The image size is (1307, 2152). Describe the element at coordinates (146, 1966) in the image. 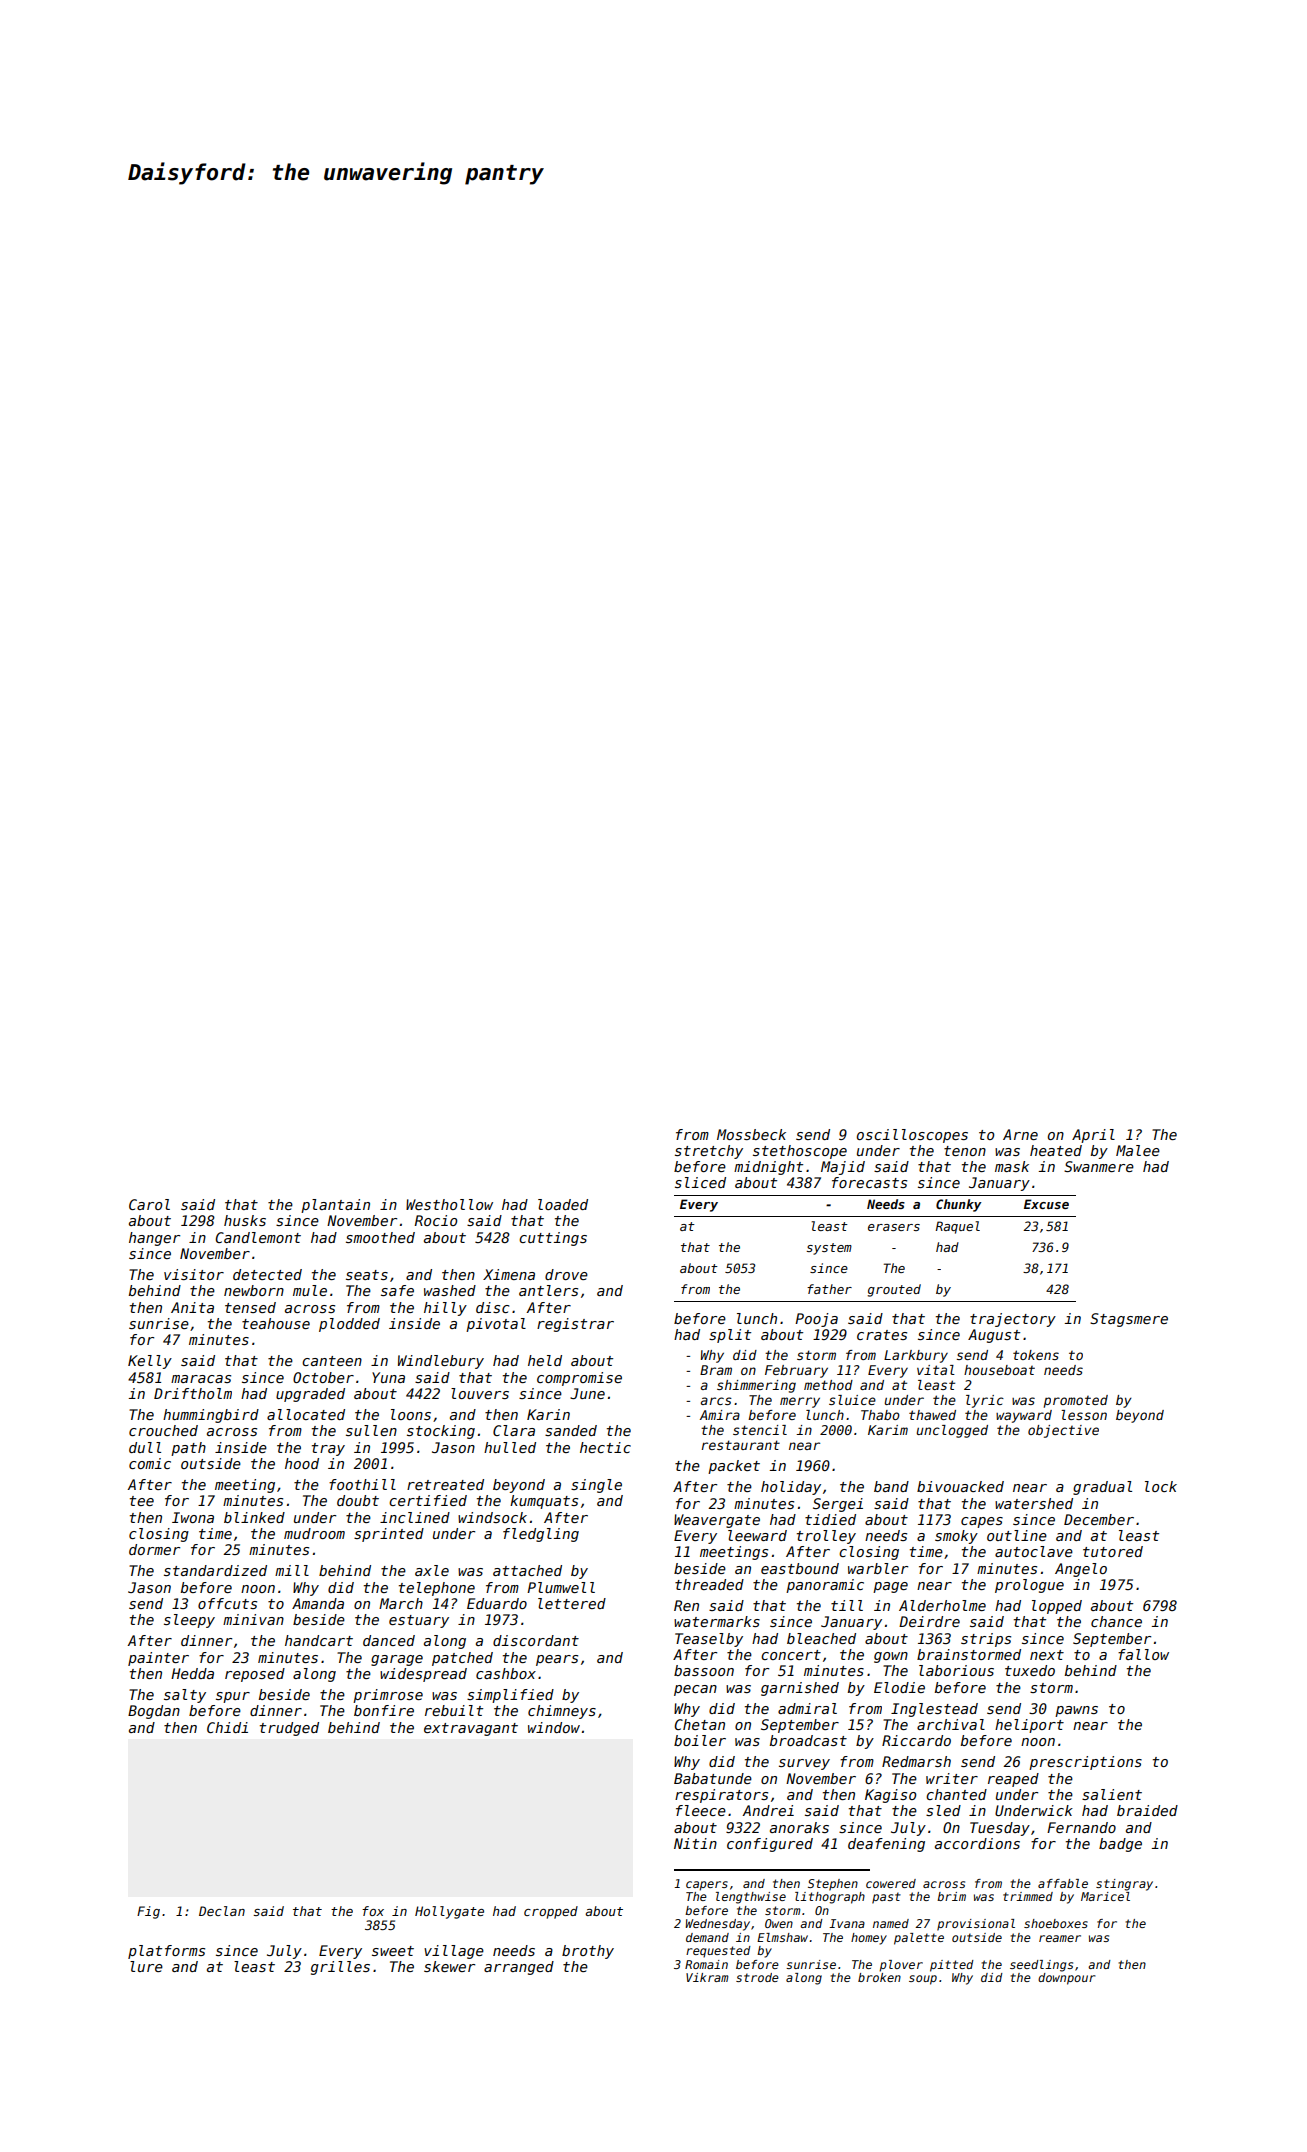

I see `lure` at that location.
